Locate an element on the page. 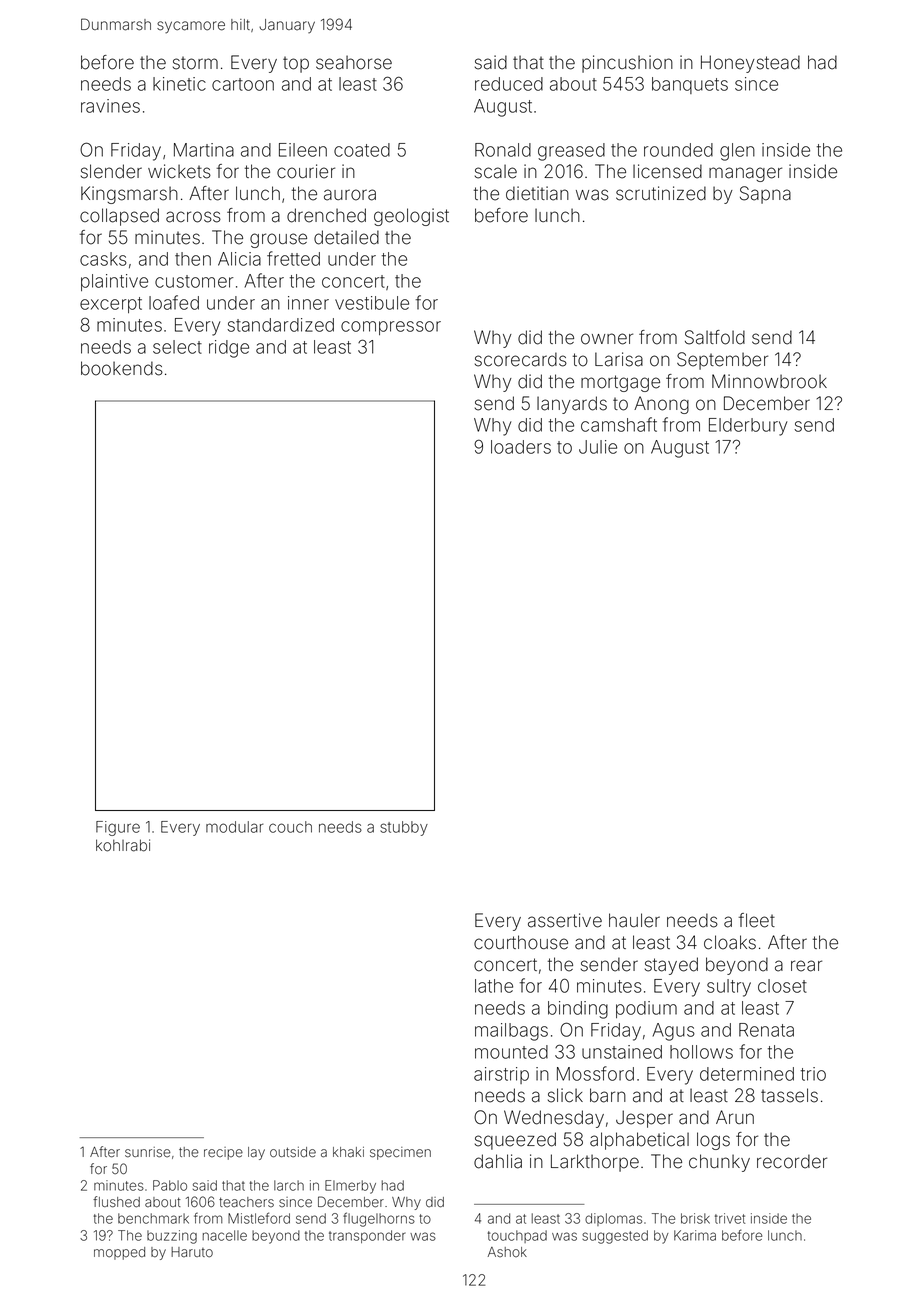 The width and height of the page is (924, 1314). customer is located at coordinates (194, 281).
